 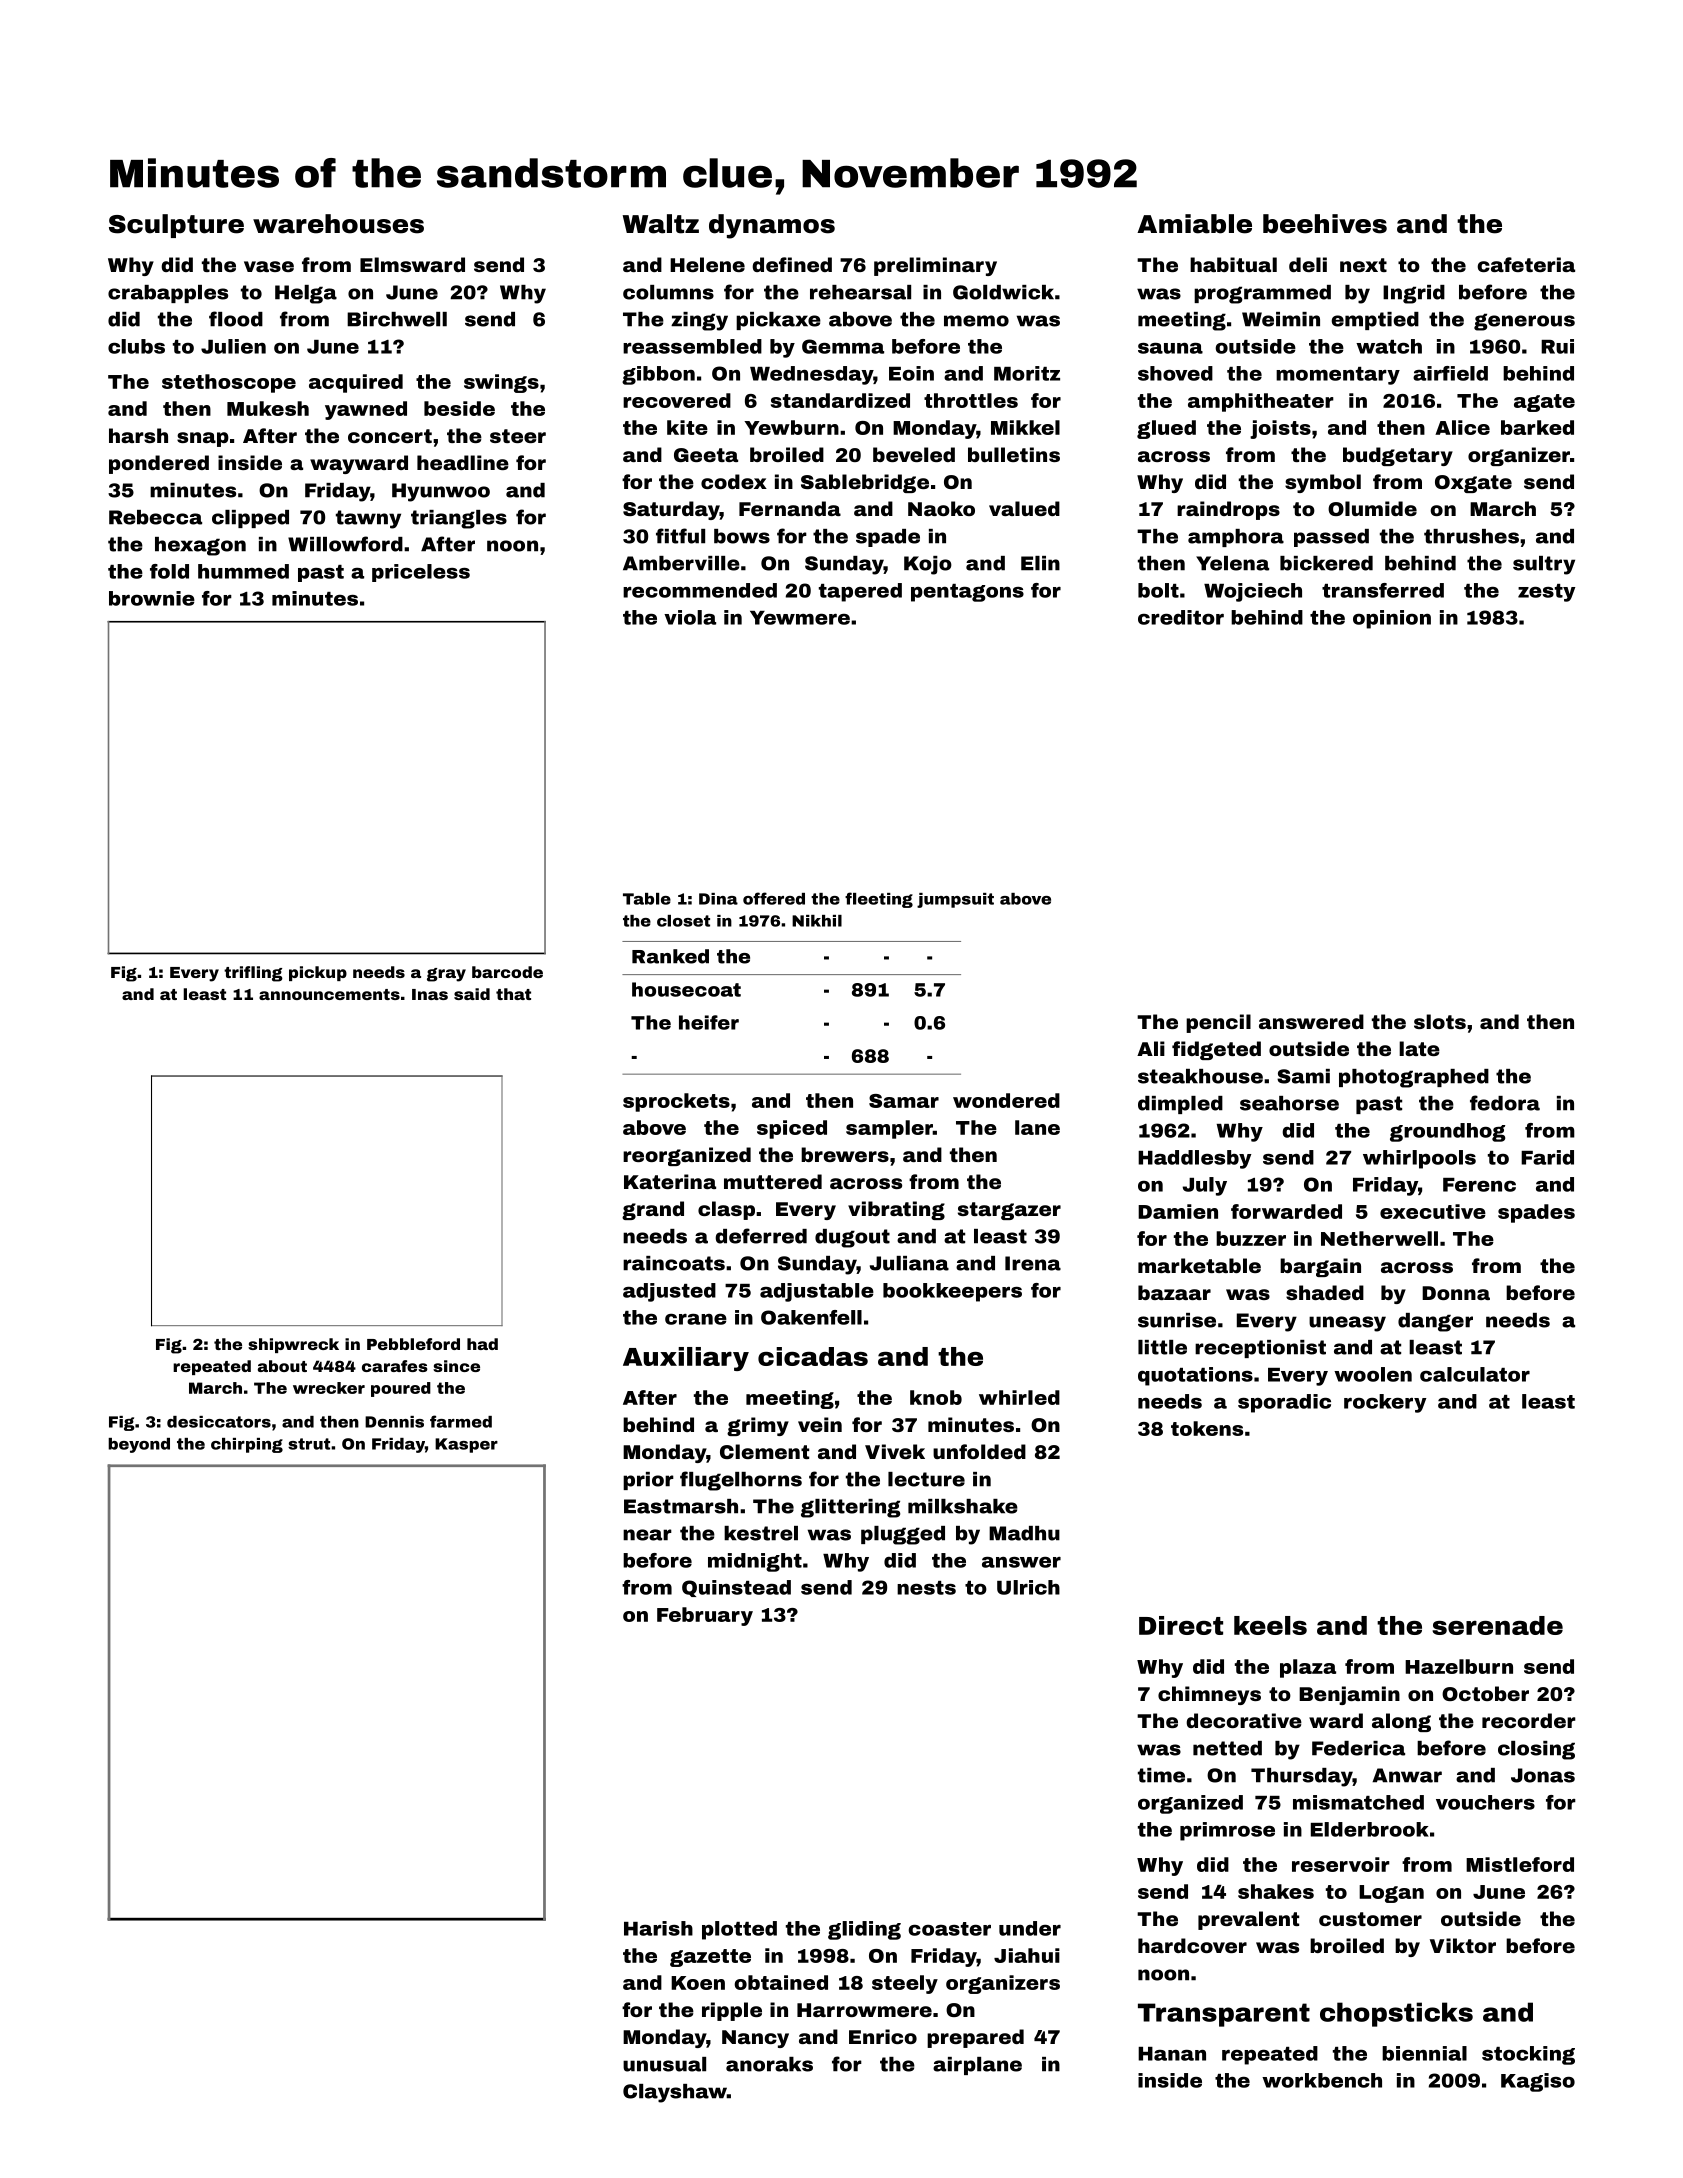 What do you see at coordinates (1194, 224) in the page?
I see `Amiable` at bounding box center [1194, 224].
